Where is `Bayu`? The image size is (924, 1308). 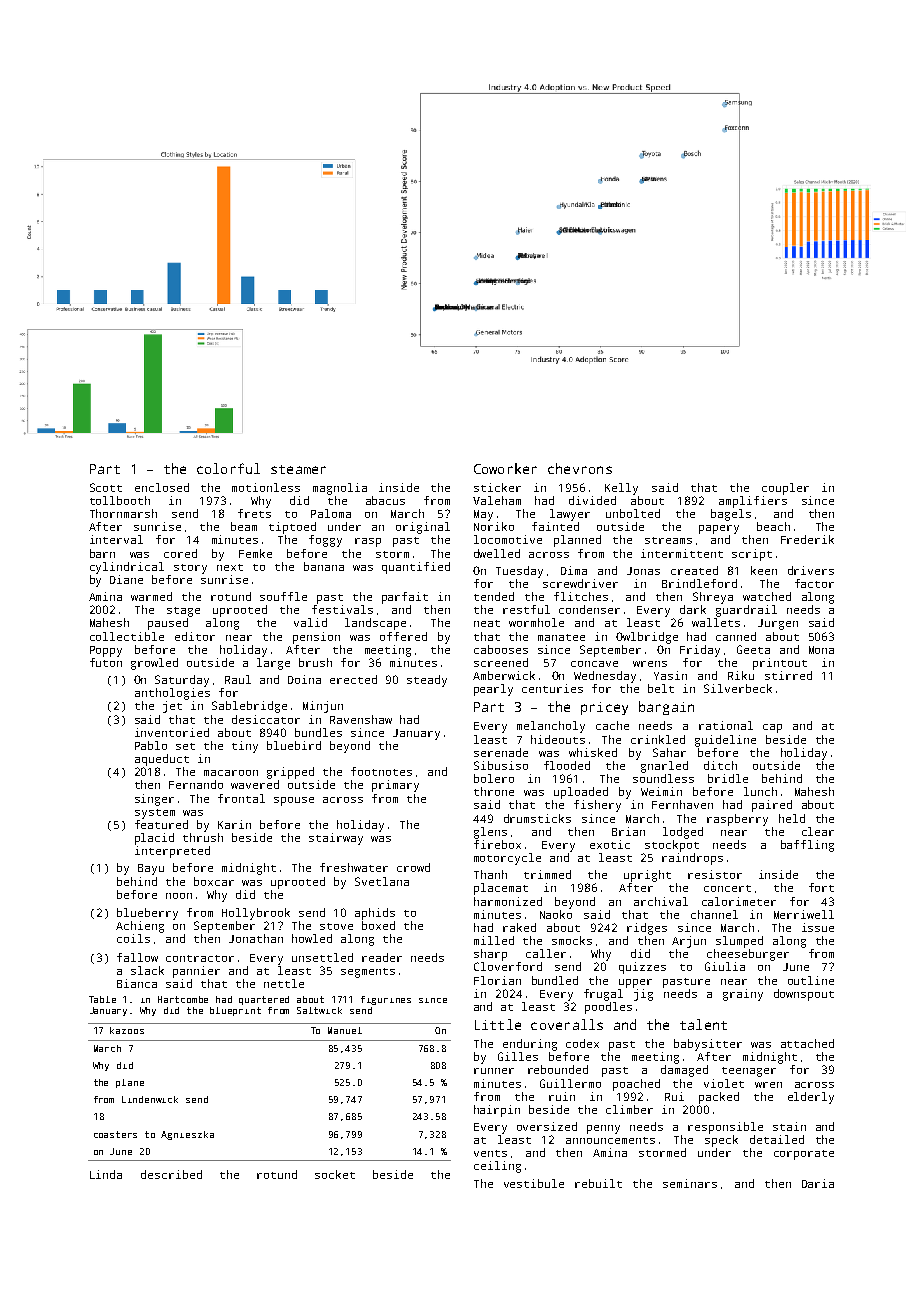
Bayu is located at coordinates (151, 869).
